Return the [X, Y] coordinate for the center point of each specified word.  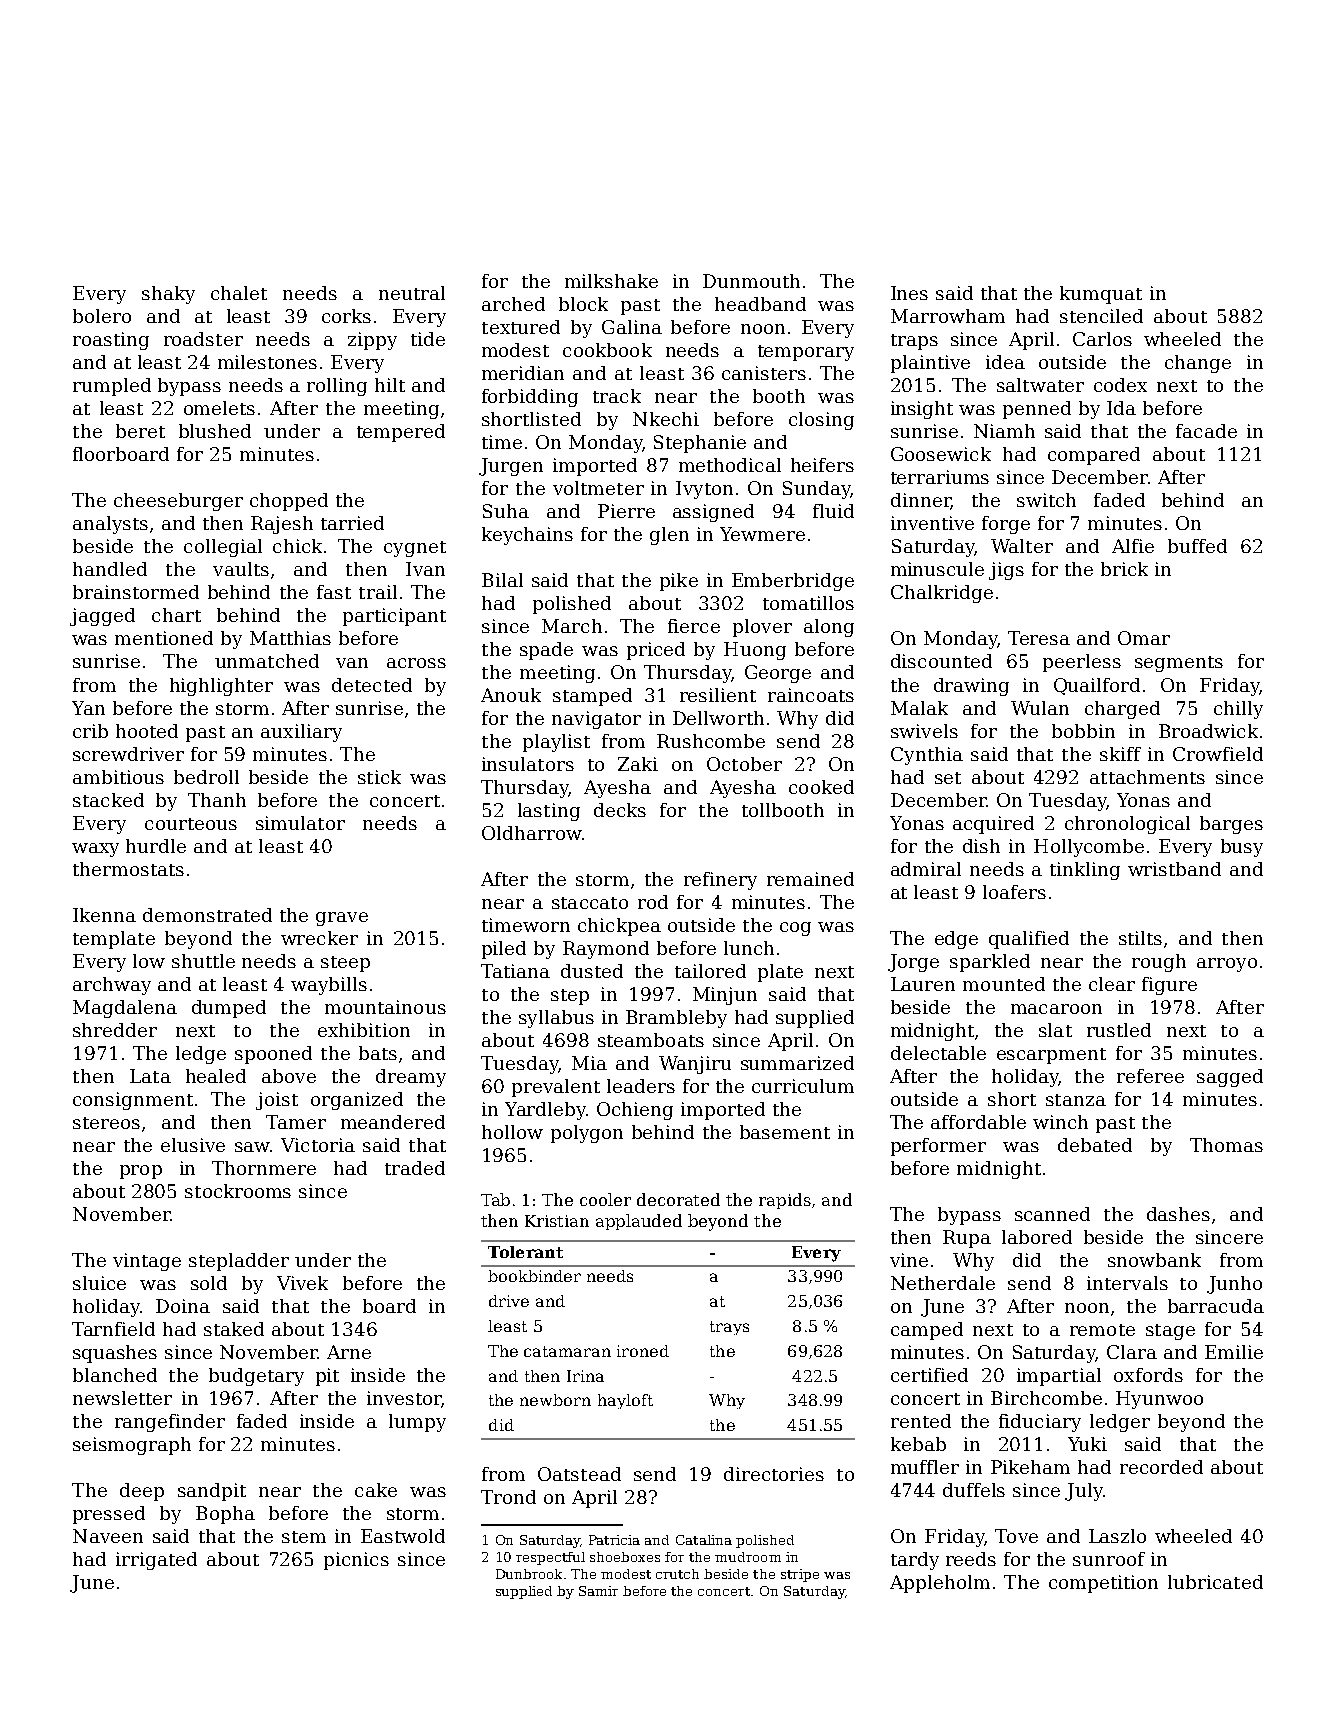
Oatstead [579, 1474]
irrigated [156, 1561]
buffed [1197, 546]
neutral [412, 293]
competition [1103, 1584]
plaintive [930, 364]
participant [394, 617]
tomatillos [808, 603]
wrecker [319, 938]
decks [620, 810]
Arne [349, 1352]
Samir [598, 1591]
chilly [1238, 710]
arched [513, 304]
